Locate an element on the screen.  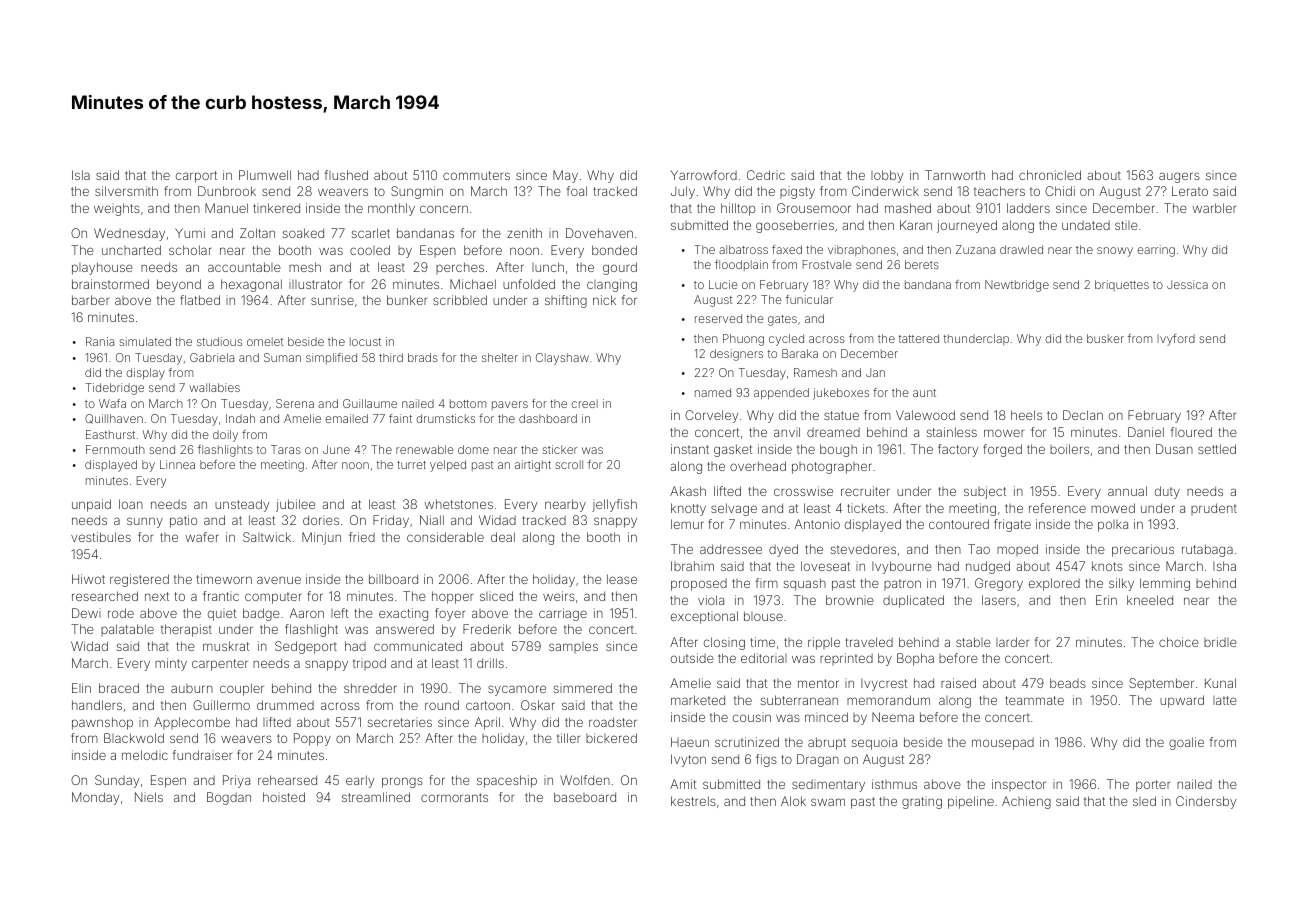
Plumwell is located at coordinates (265, 175).
